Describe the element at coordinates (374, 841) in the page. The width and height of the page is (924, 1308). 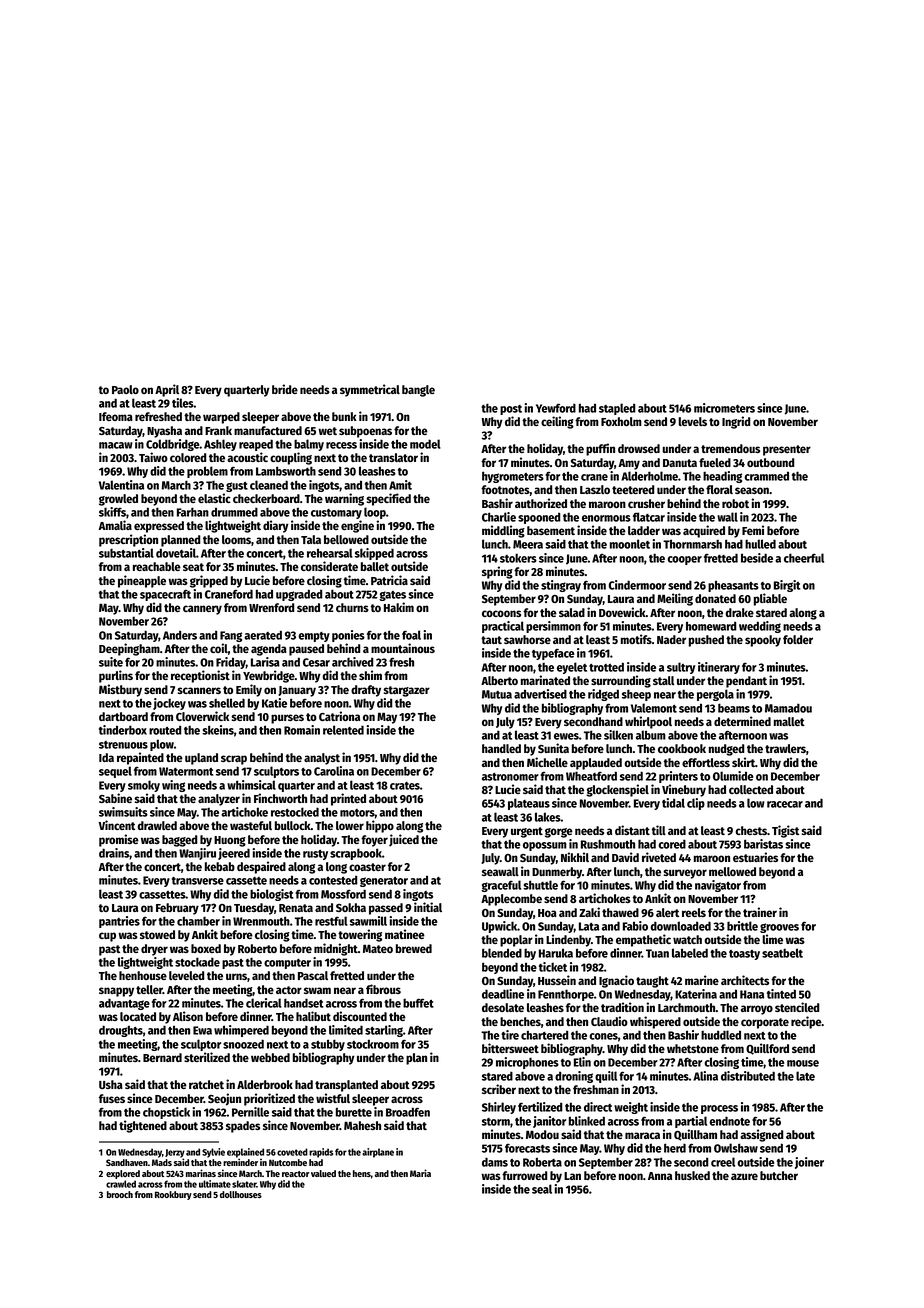
I see `foyer` at that location.
